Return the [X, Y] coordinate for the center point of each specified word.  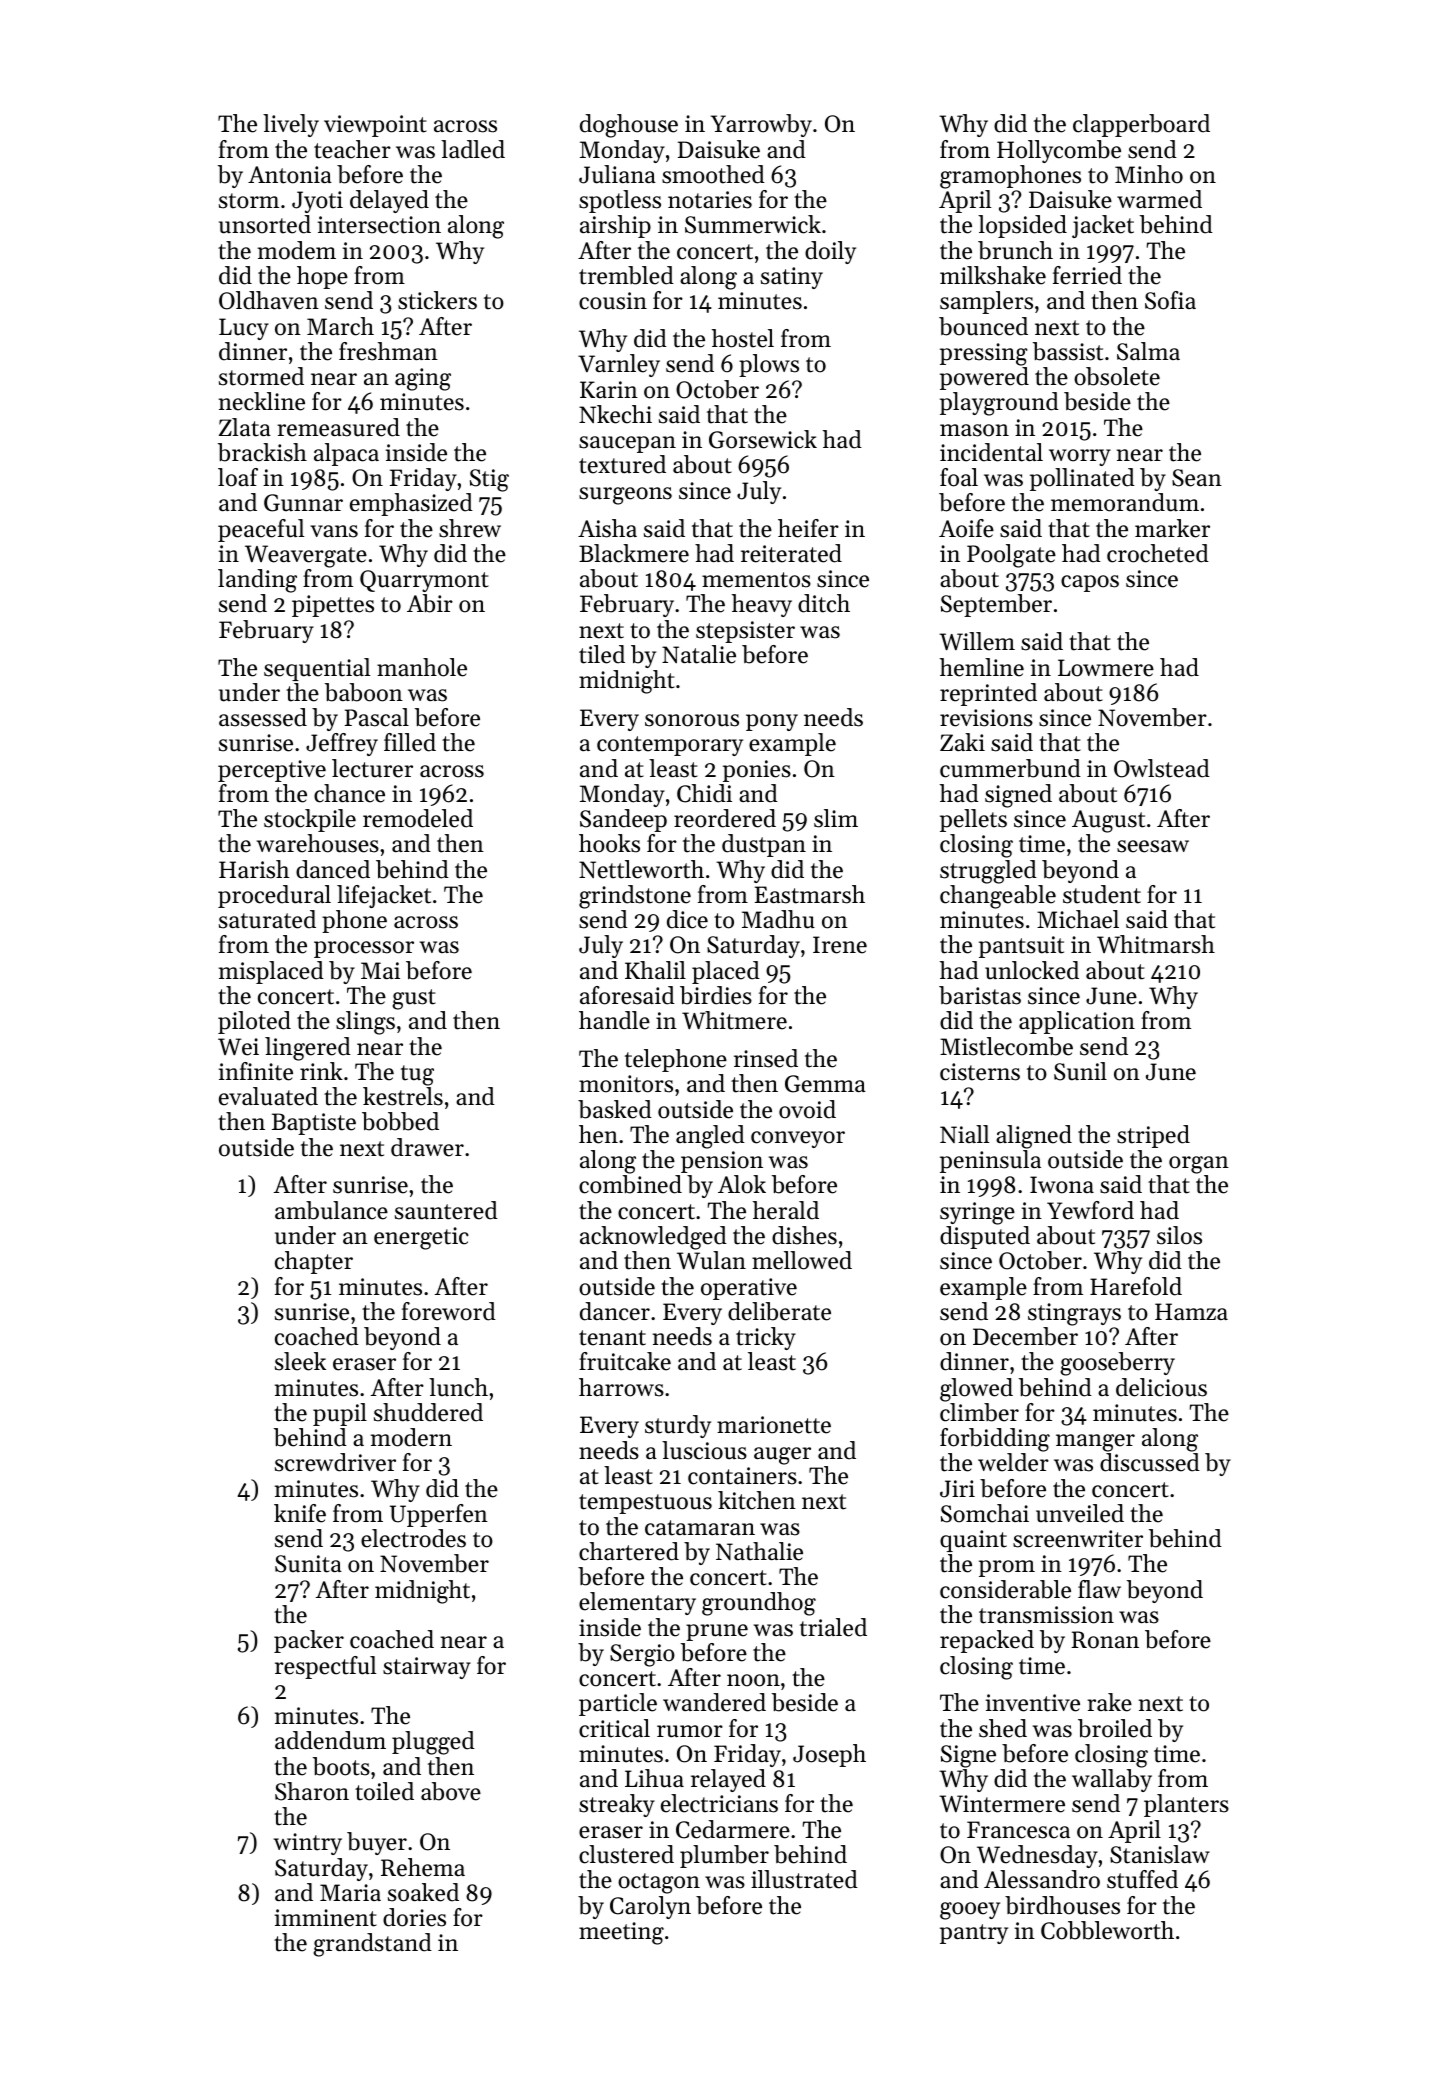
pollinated [1082, 479]
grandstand [372, 1945]
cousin [613, 301]
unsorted [265, 224]
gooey [970, 1911]
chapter [314, 1262]
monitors [626, 1084]
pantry [974, 1934]
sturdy [678, 1426]
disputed [985, 1237]
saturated [267, 919]
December [1025, 1336]
